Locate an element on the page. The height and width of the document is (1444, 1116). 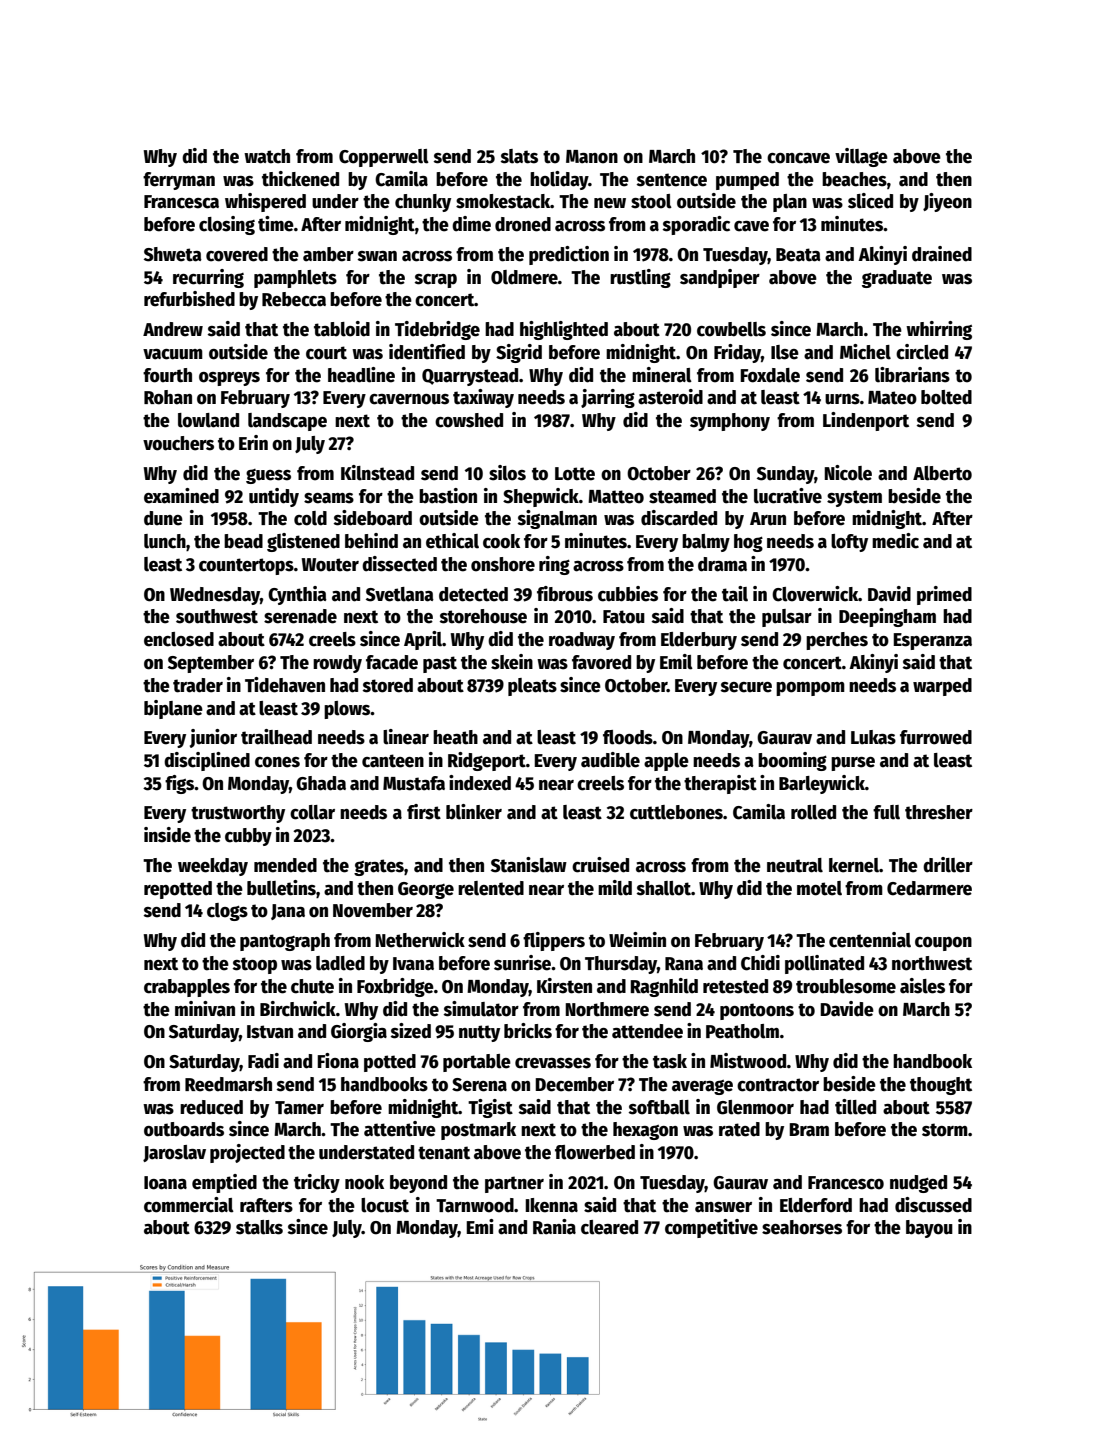
Istvan is located at coordinates (270, 1032).
